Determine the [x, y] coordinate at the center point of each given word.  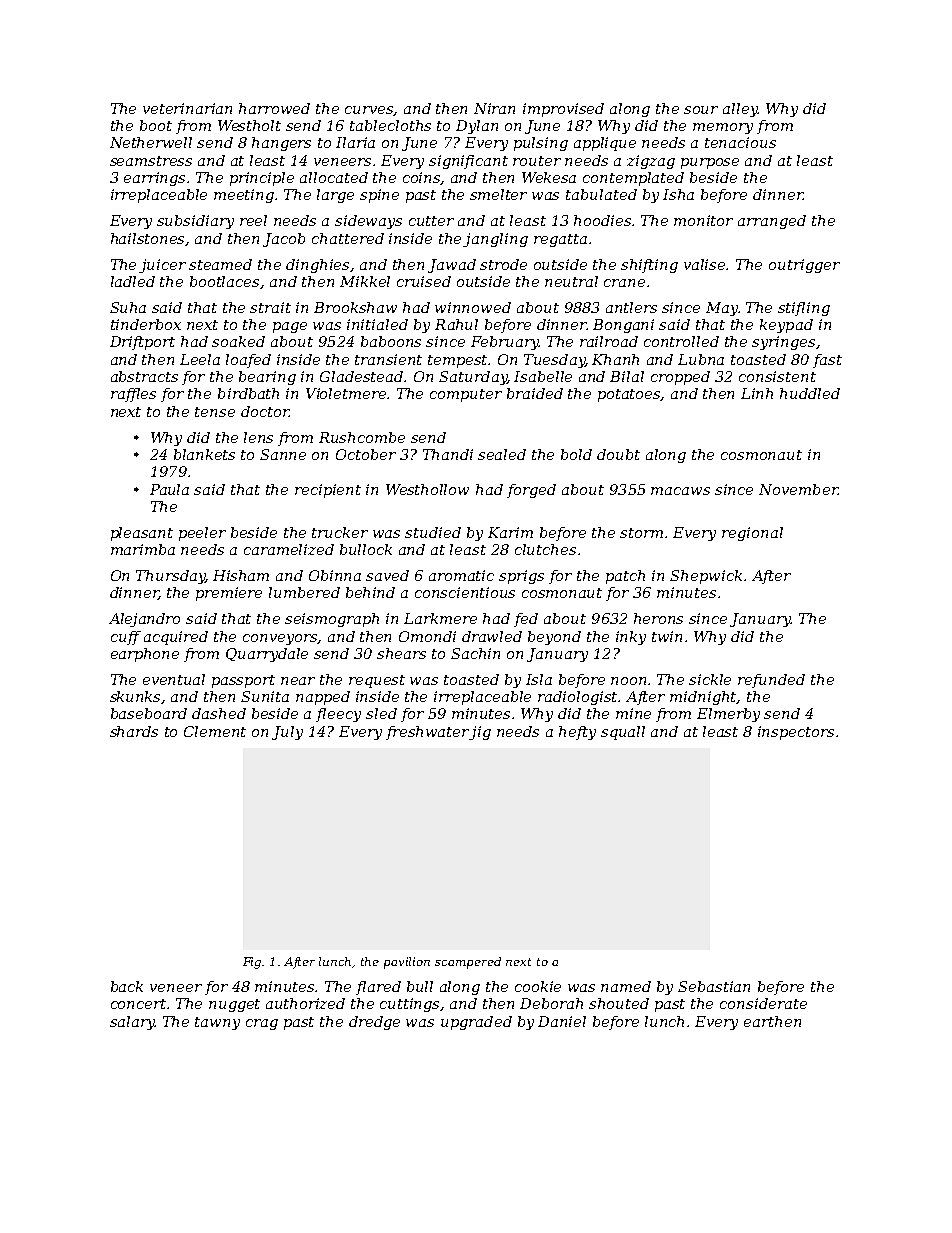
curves [369, 111]
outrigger [804, 266]
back [127, 986]
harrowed [274, 108]
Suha [128, 307]
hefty [577, 733]
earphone [145, 655]
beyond [554, 638]
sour [701, 110]
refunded [771, 681]
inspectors [796, 733]
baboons [391, 341]
